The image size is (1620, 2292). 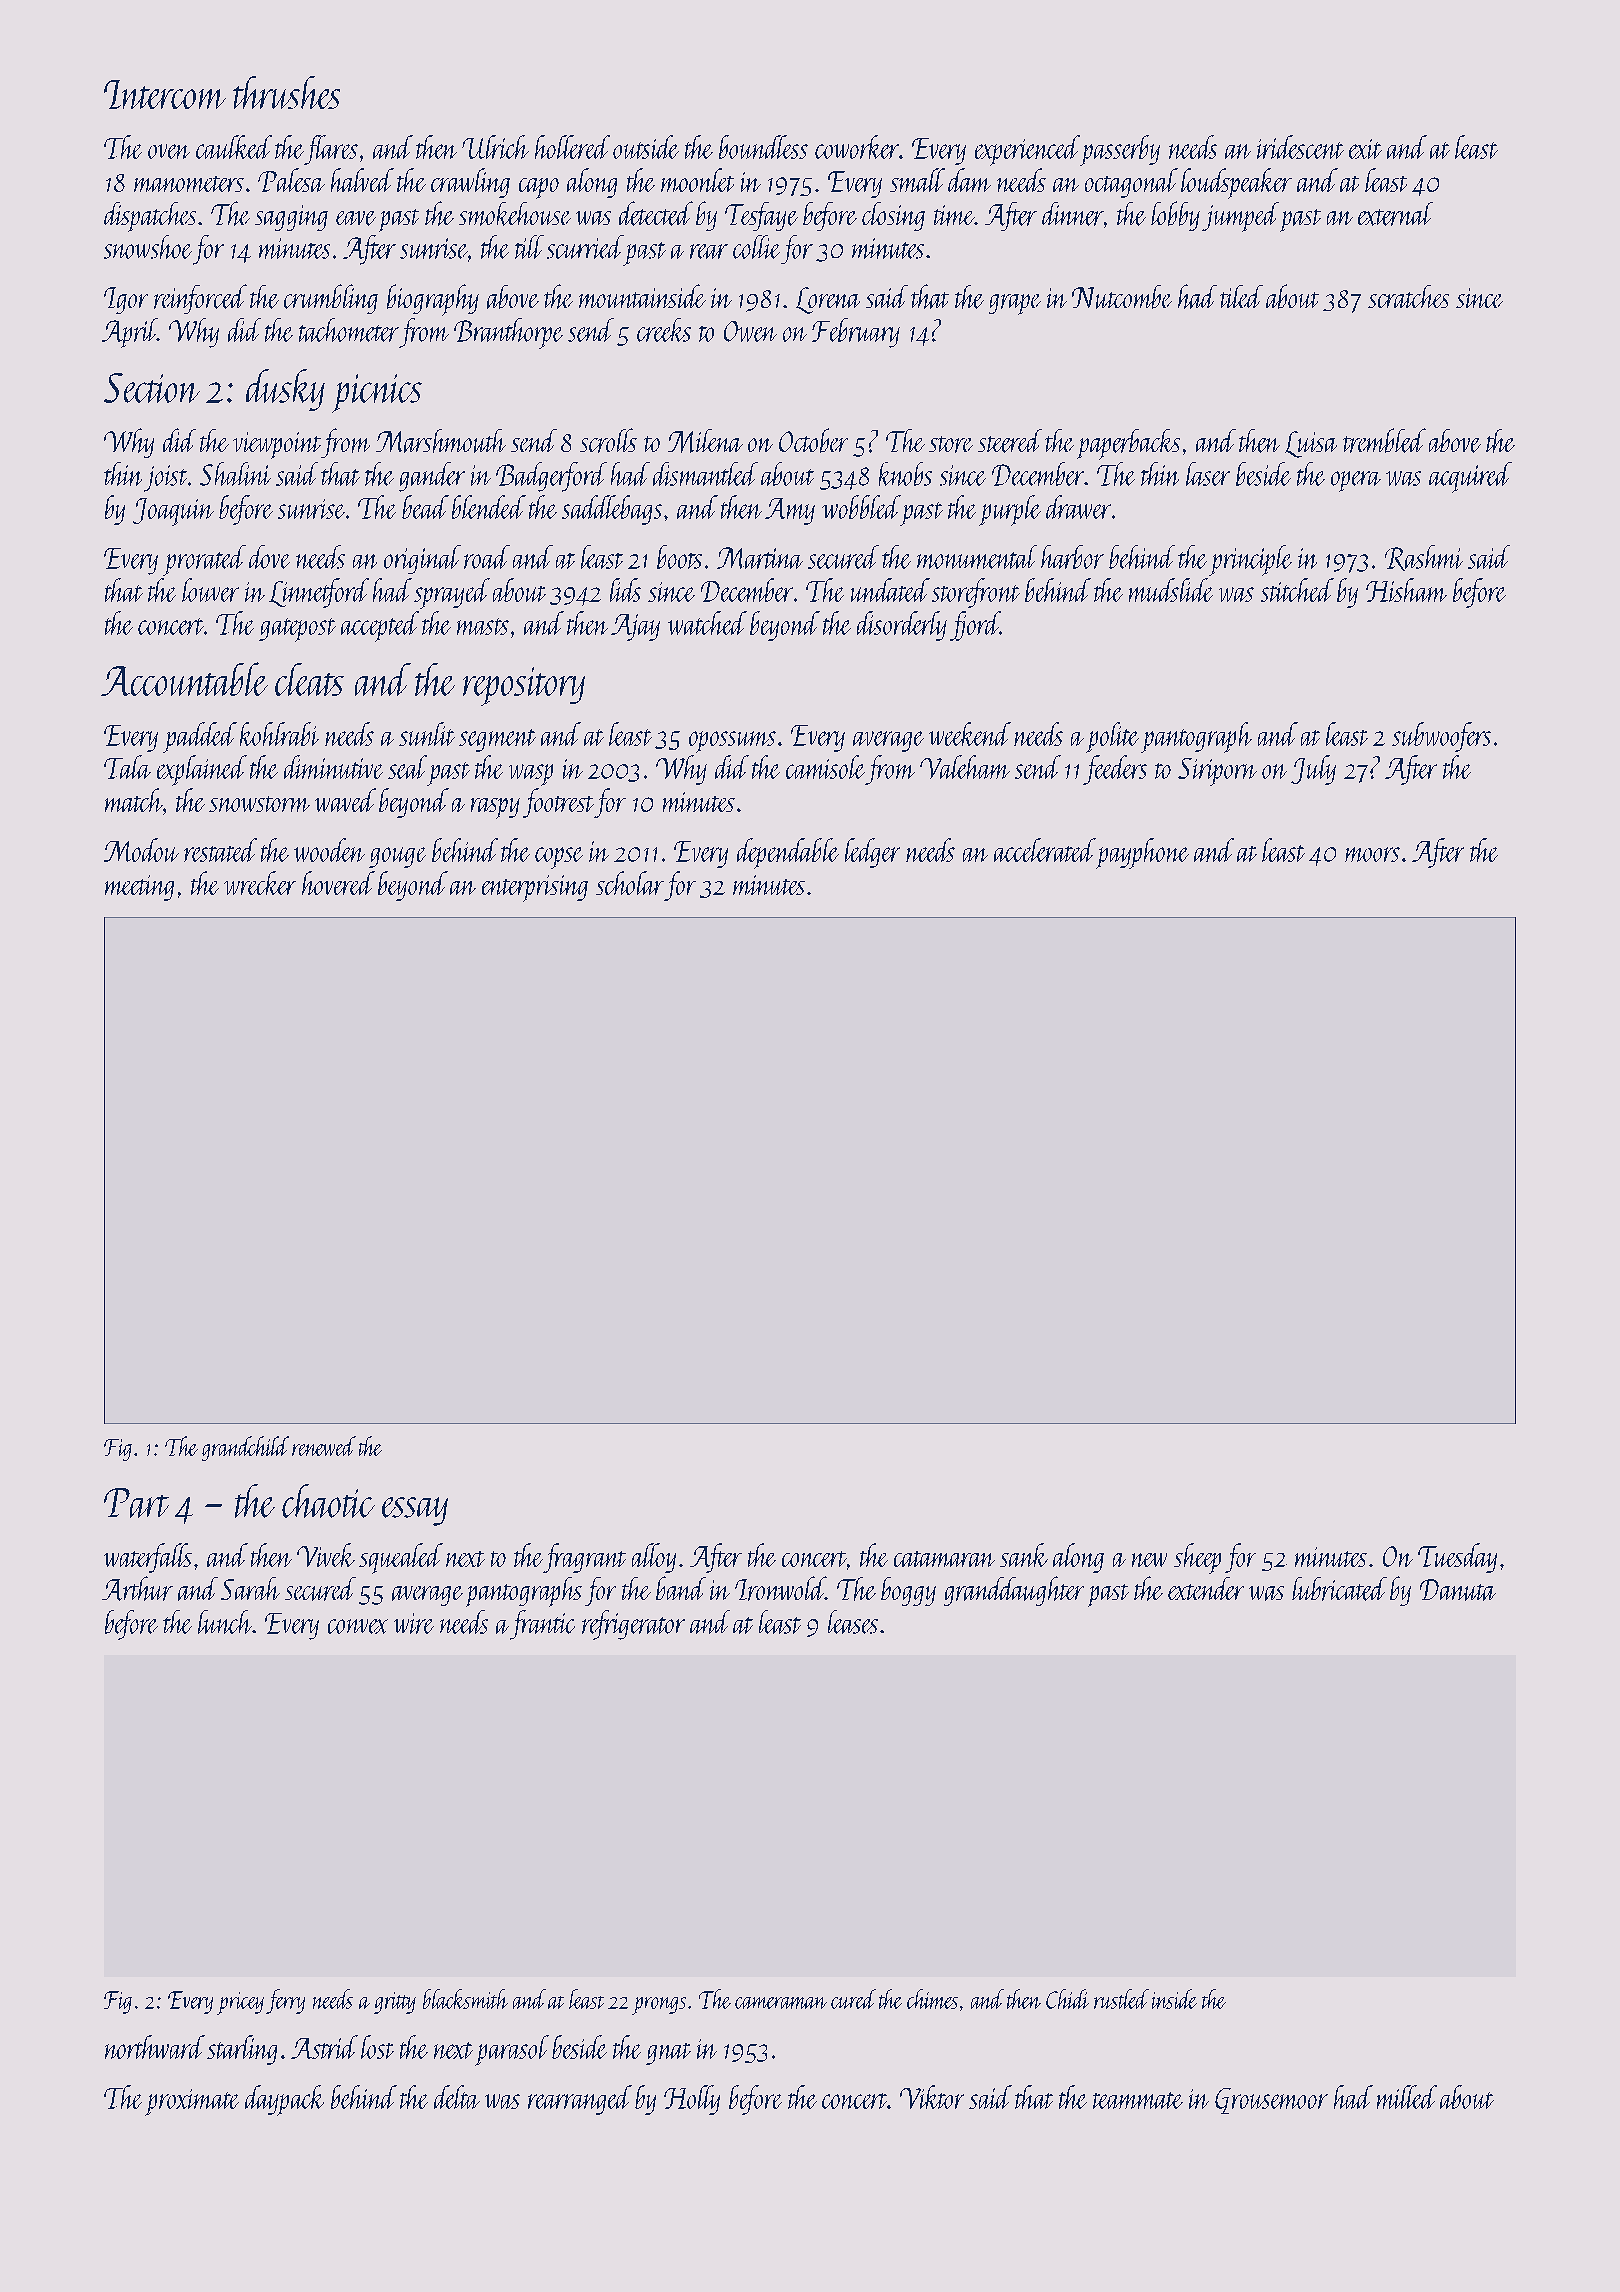 What do you see at coordinates (1142, 853) in the screenshot?
I see `payphone` at bounding box center [1142, 853].
